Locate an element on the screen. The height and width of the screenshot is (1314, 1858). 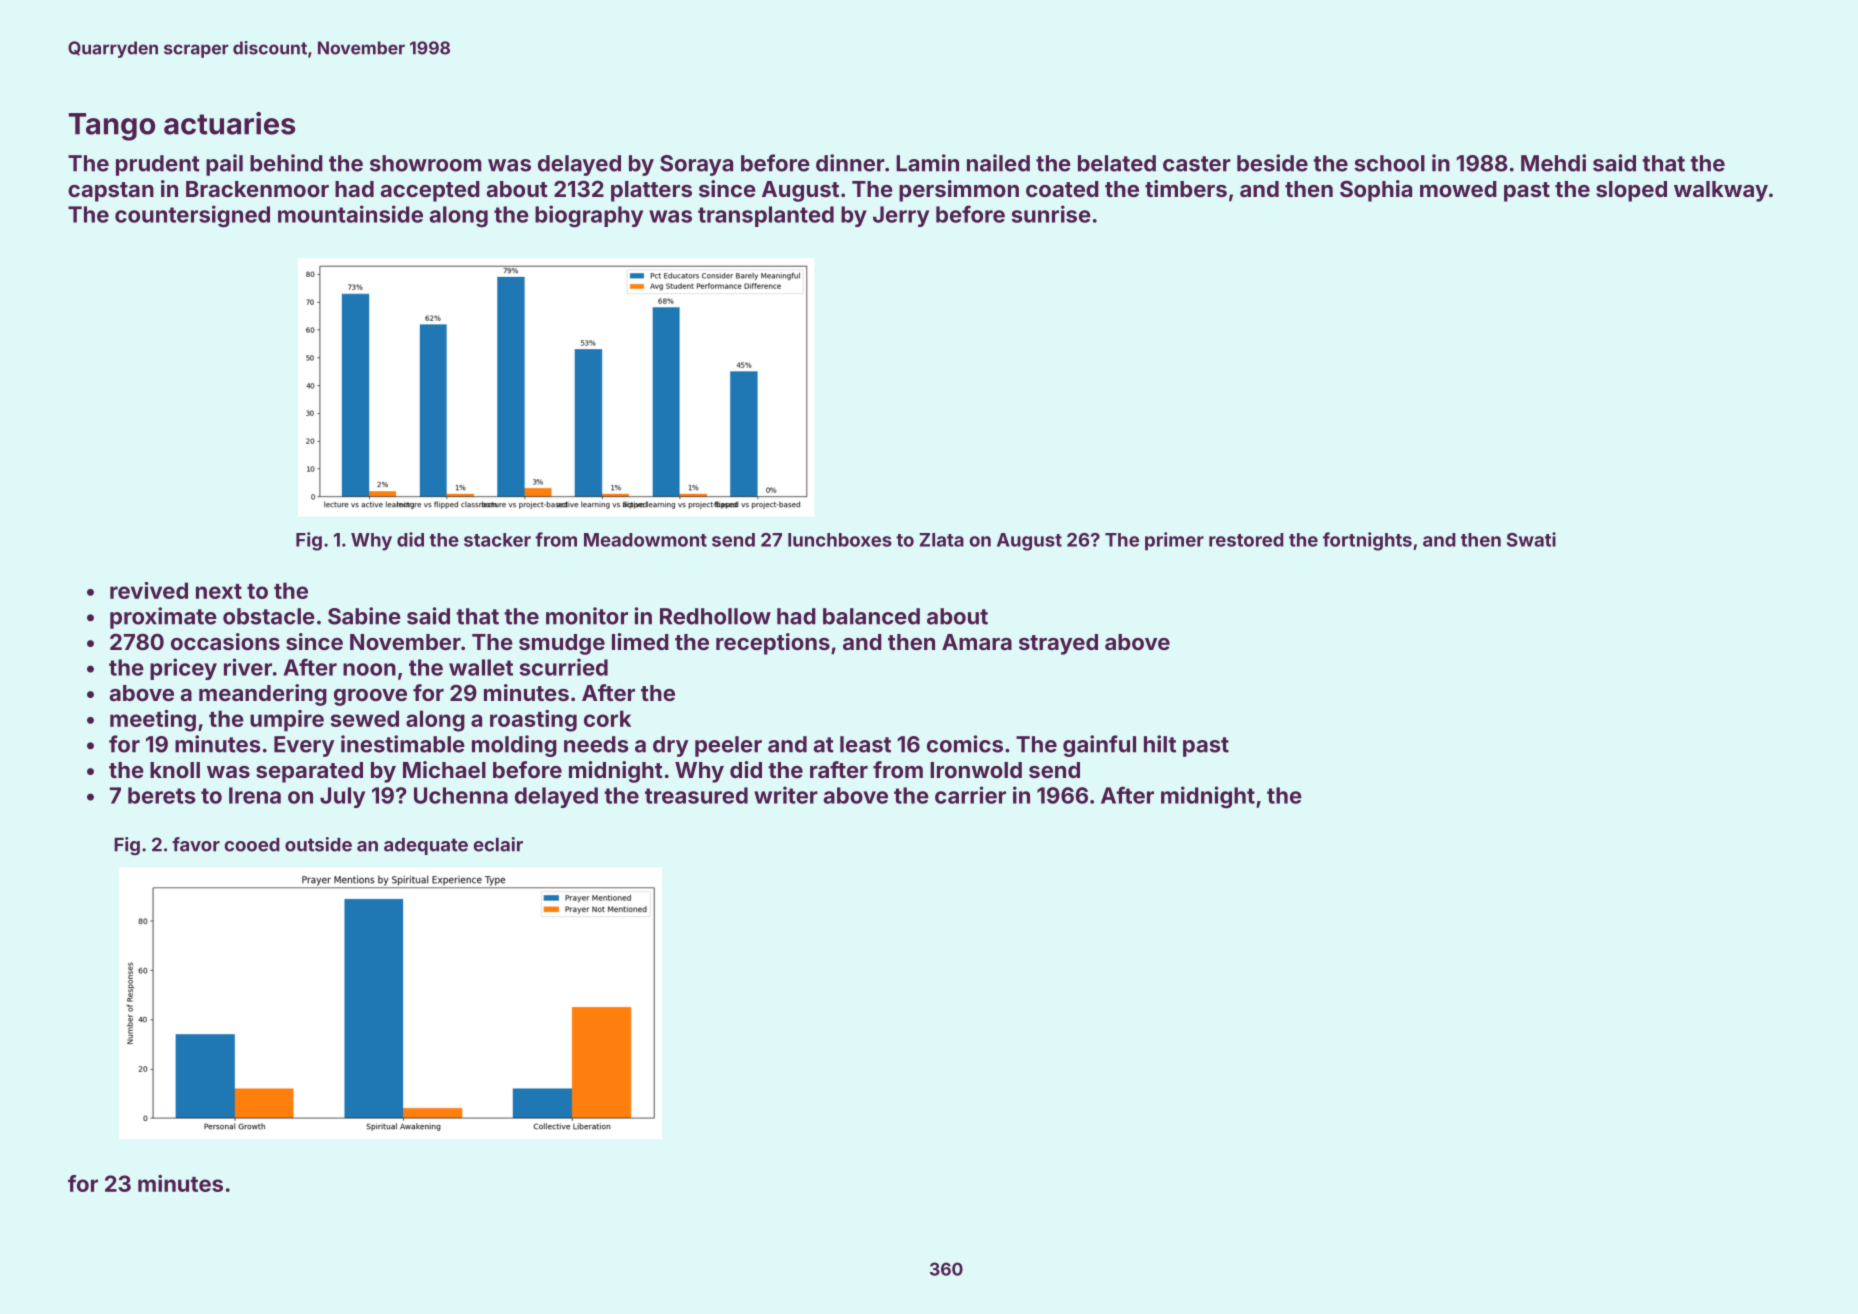
countersigned is located at coordinates (192, 216).
